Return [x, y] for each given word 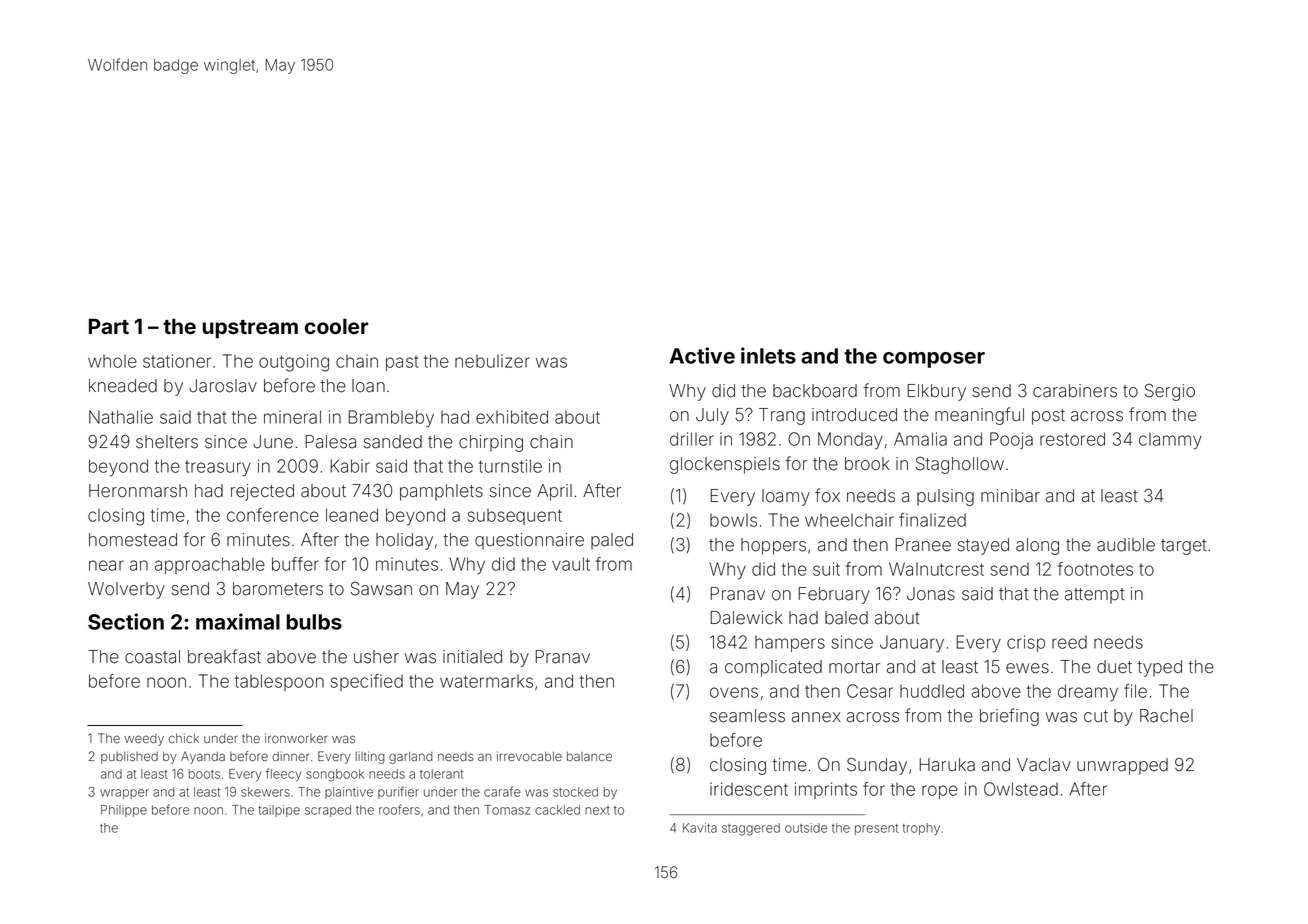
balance [589, 756]
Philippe [124, 811]
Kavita [700, 828]
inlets [768, 355]
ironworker [296, 738]
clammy [1170, 441]
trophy [921, 829]
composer [934, 360]
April [554, 492]
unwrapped [1122, 766]
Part [109, 327]
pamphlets [441, 492]
